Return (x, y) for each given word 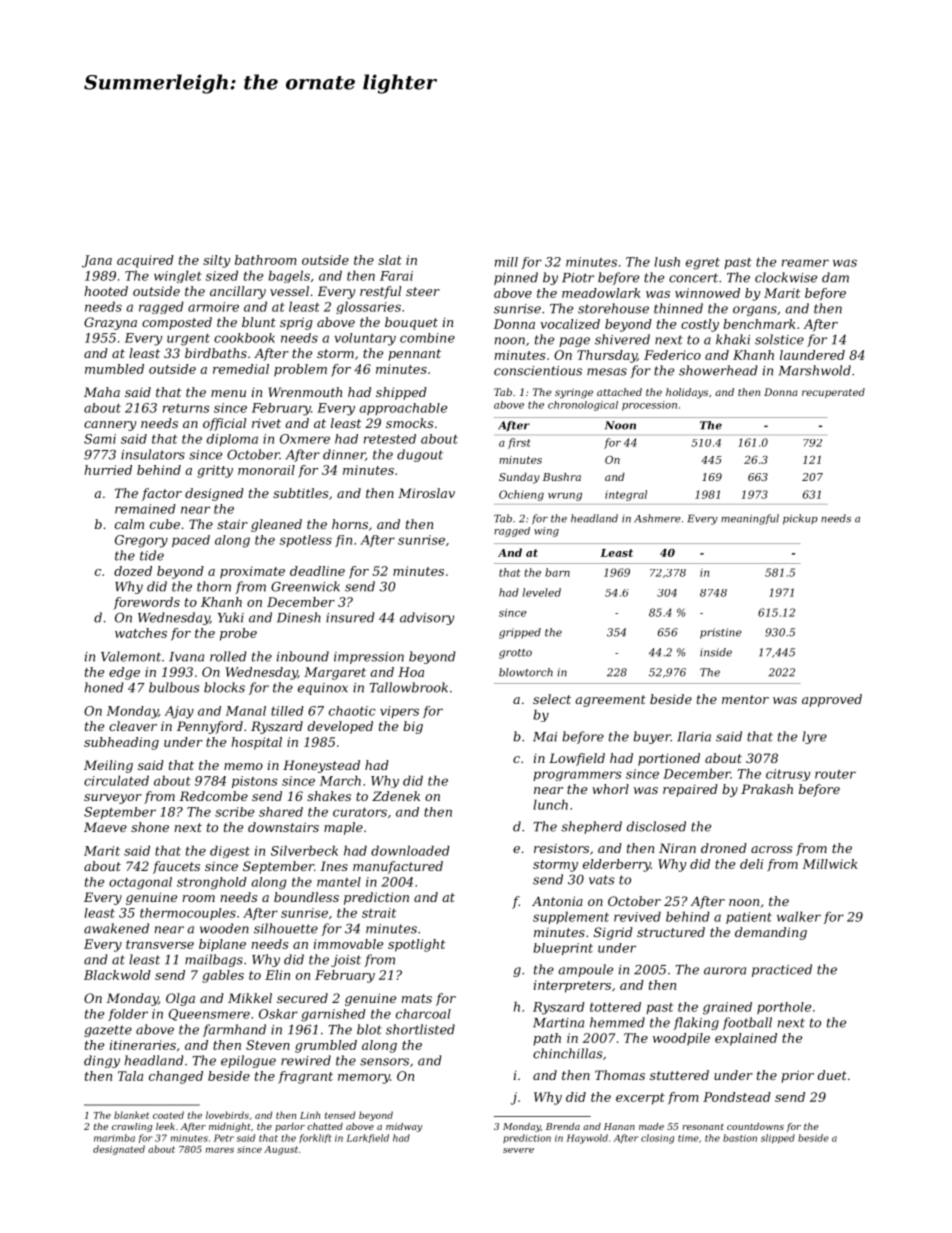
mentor (745, 699)
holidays (687, 393)
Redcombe (213, 796)
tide (152, 555)
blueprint (563, 949)
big (413, 727)
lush (667, 262)
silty (216, 261)
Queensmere (209, 1015)
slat (390, 260)
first (519, 443)
